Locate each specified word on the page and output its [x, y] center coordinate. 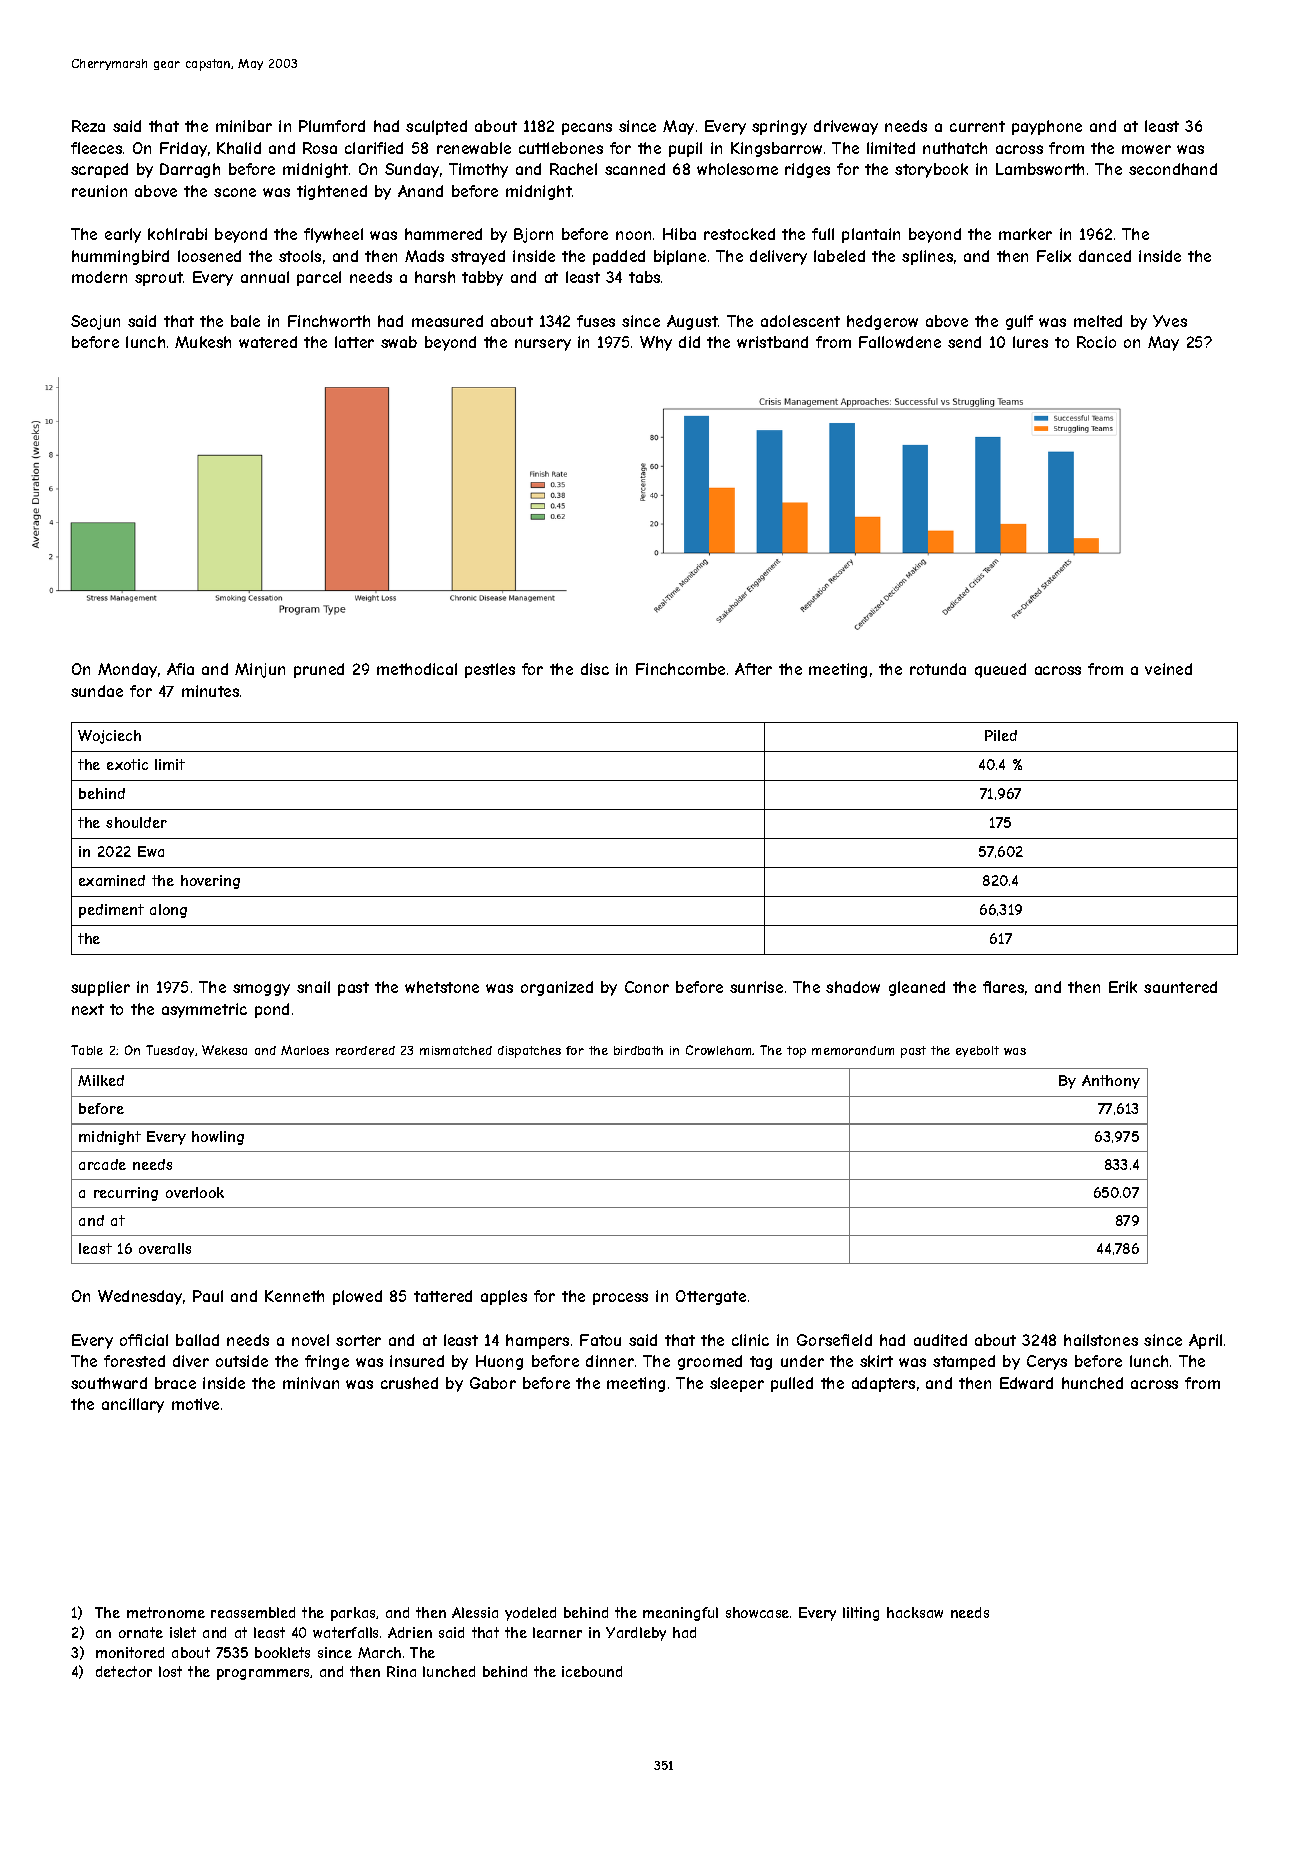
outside [242, 1361]
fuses [596, 321]
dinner [610, 1361]
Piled [1001, 735]
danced [1105, 256]
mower [1146, 149]
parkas [353, 1614]
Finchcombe [680, 669]
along [168, 911]
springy [779, 127]
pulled [792, 1384]
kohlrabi [177, 234]
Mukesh [203, 342]
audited [940, 1340]
